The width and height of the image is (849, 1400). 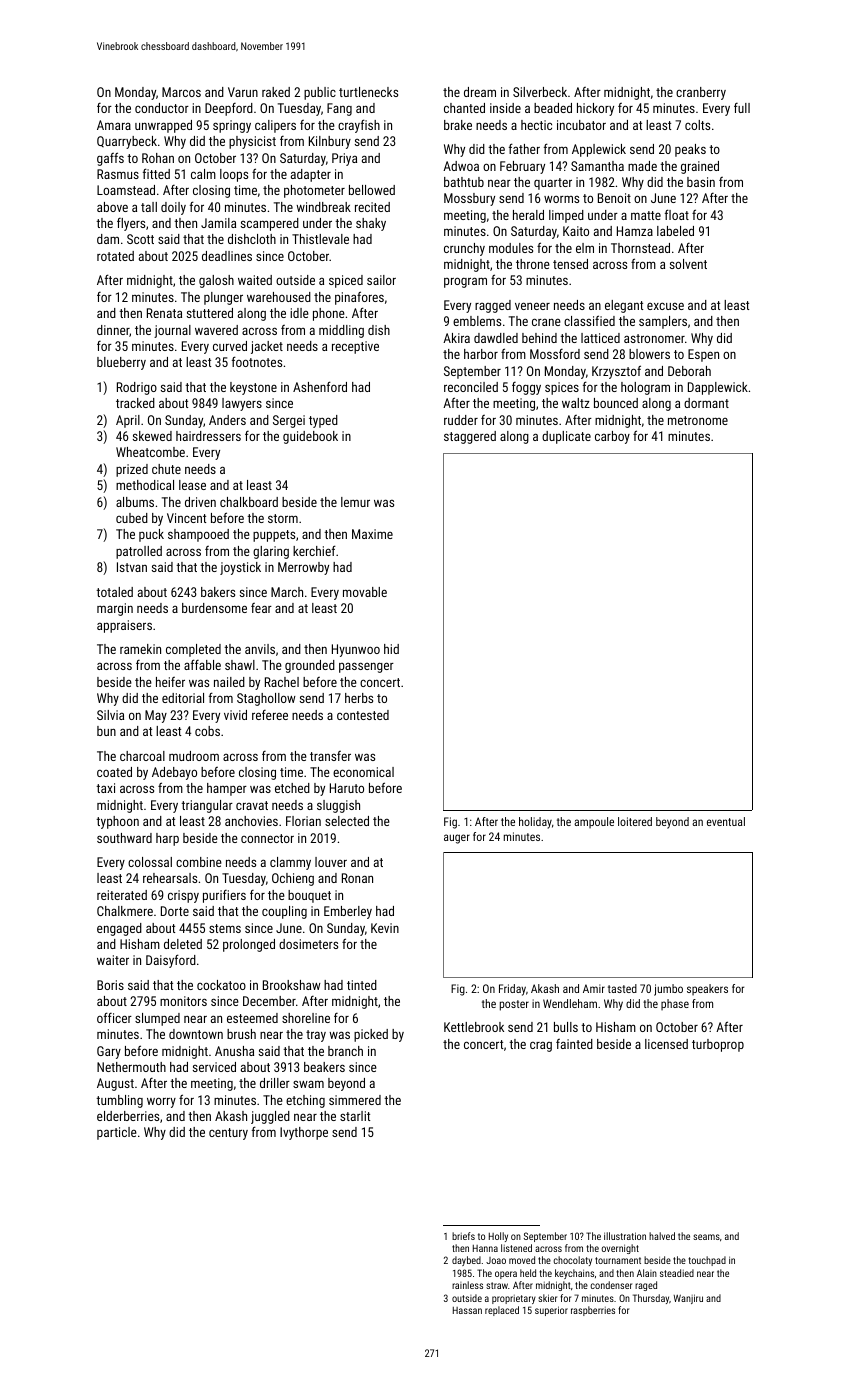 What do you see at coordinates (117, 1133) in the image?
I see `particle` at bounding box center [117, 1133].
